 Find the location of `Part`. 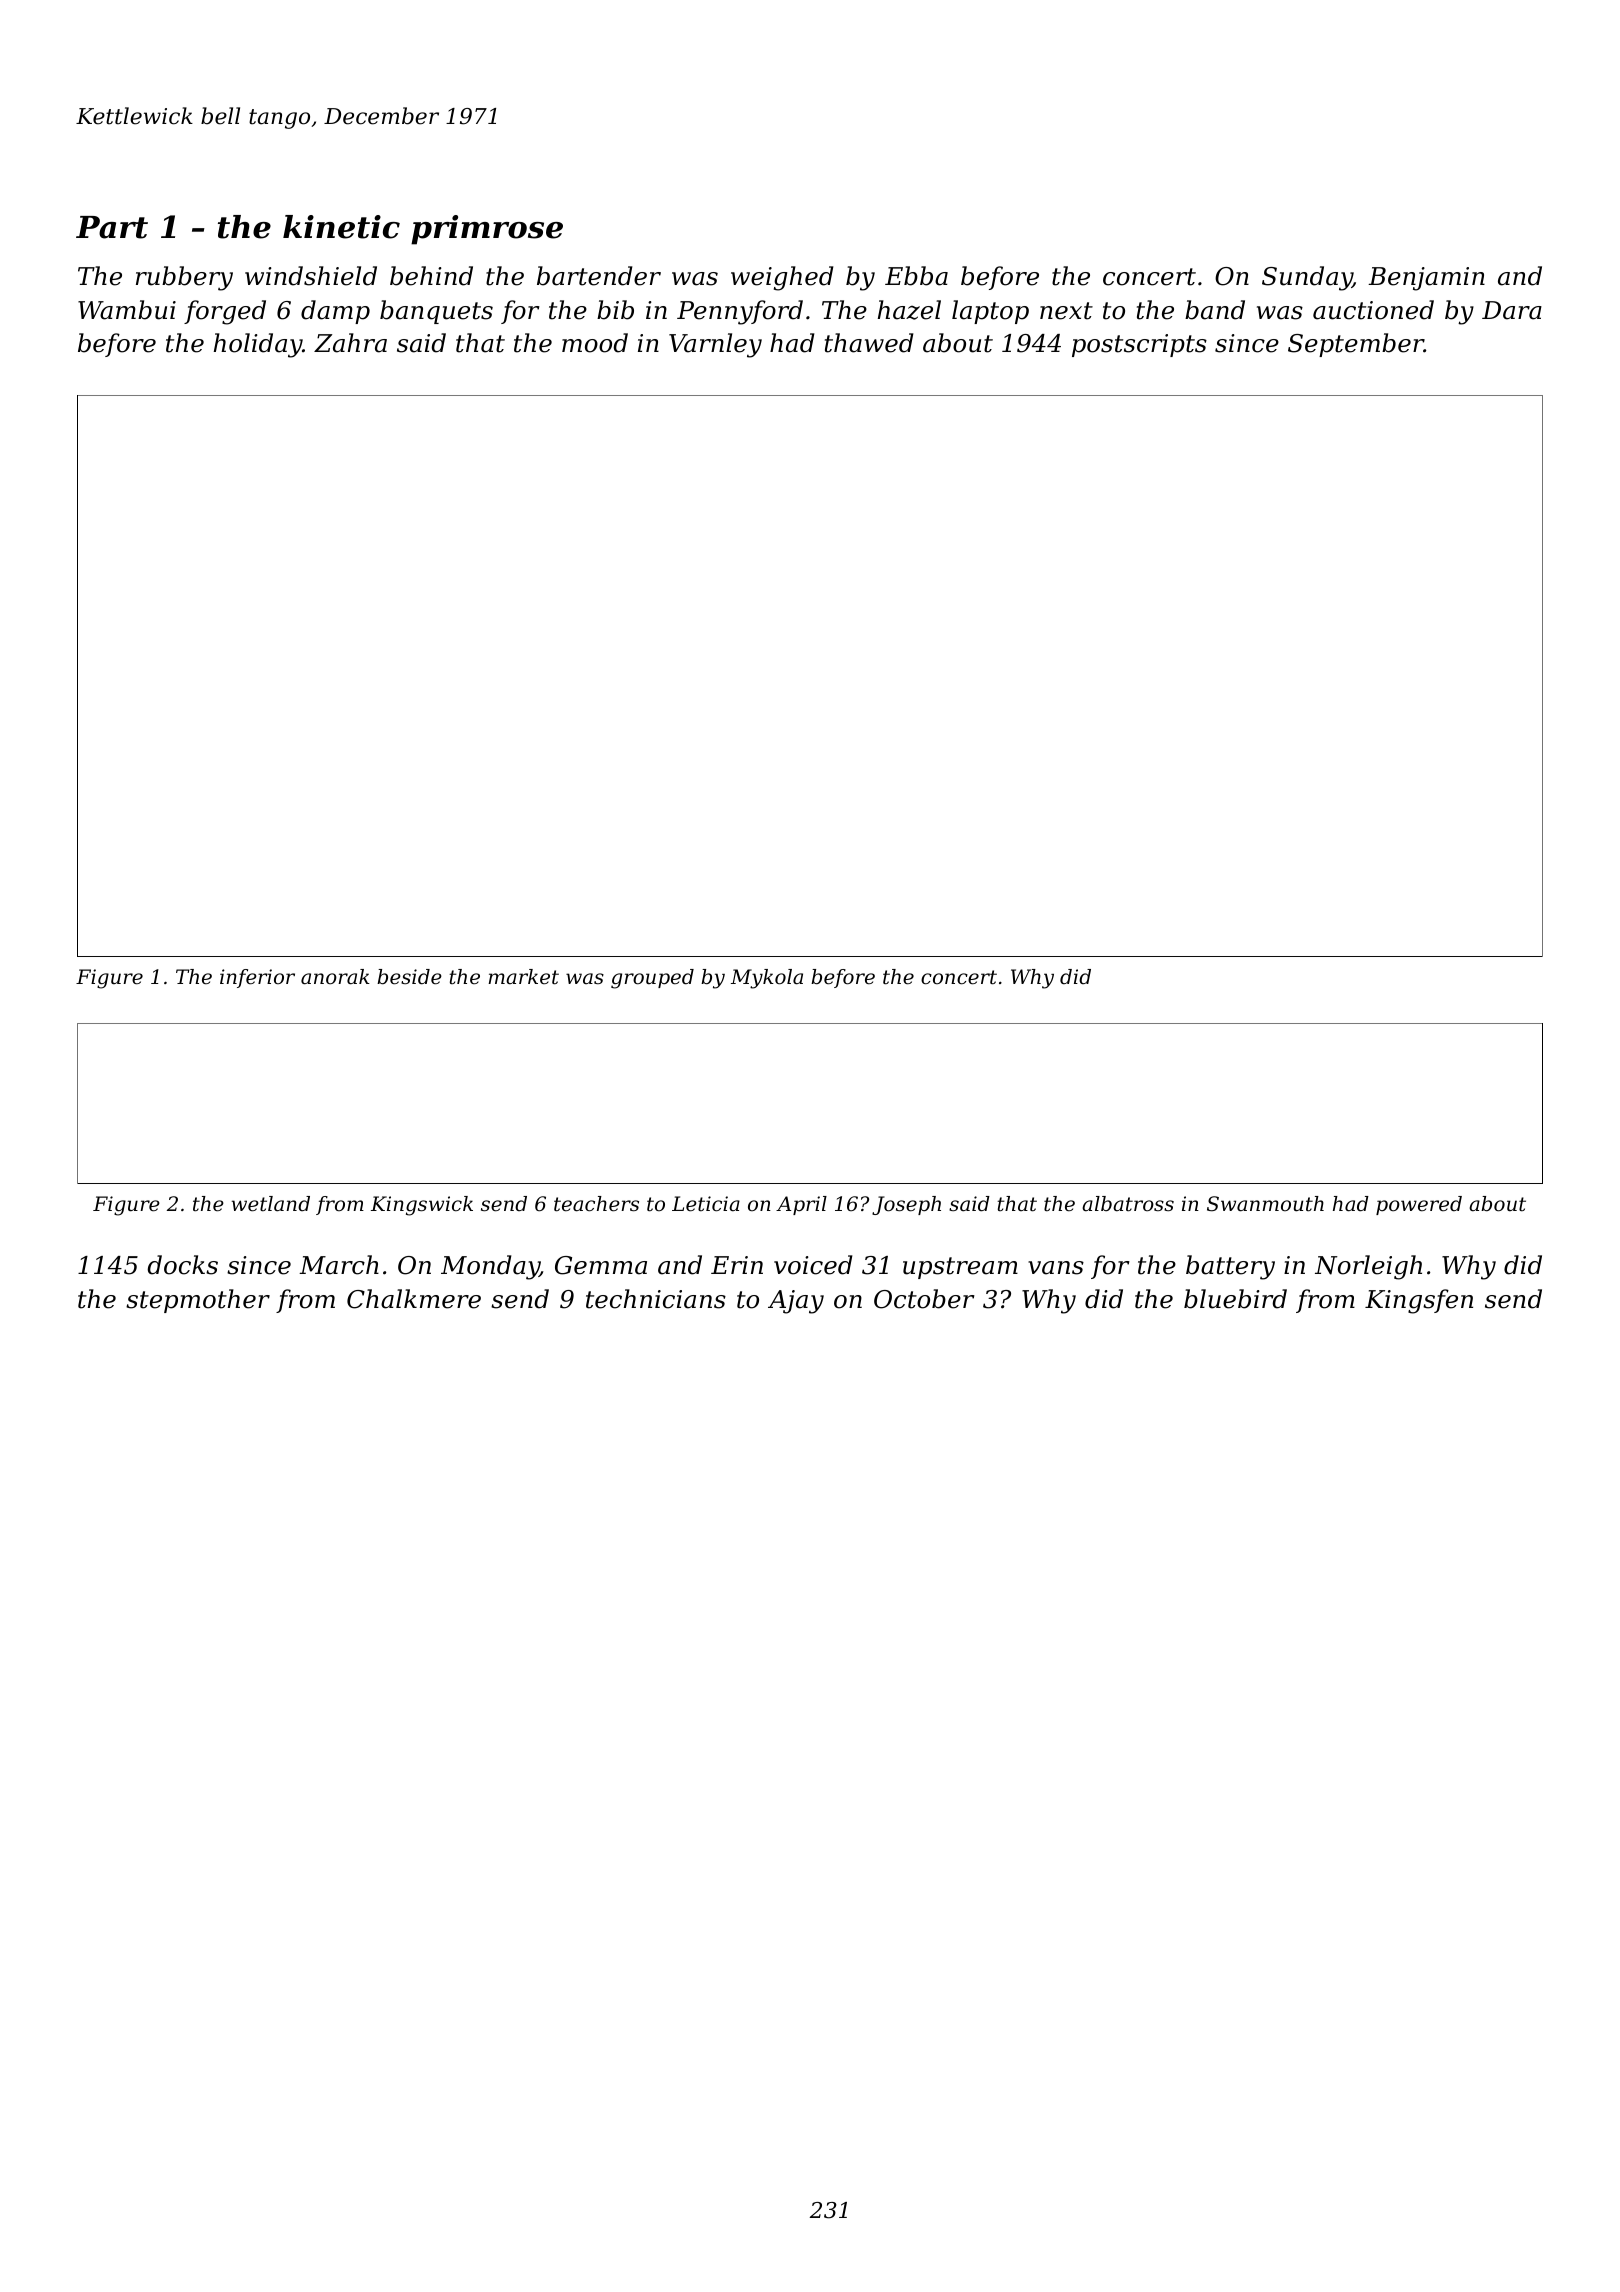

Part is located at coordinates (112, 227).
